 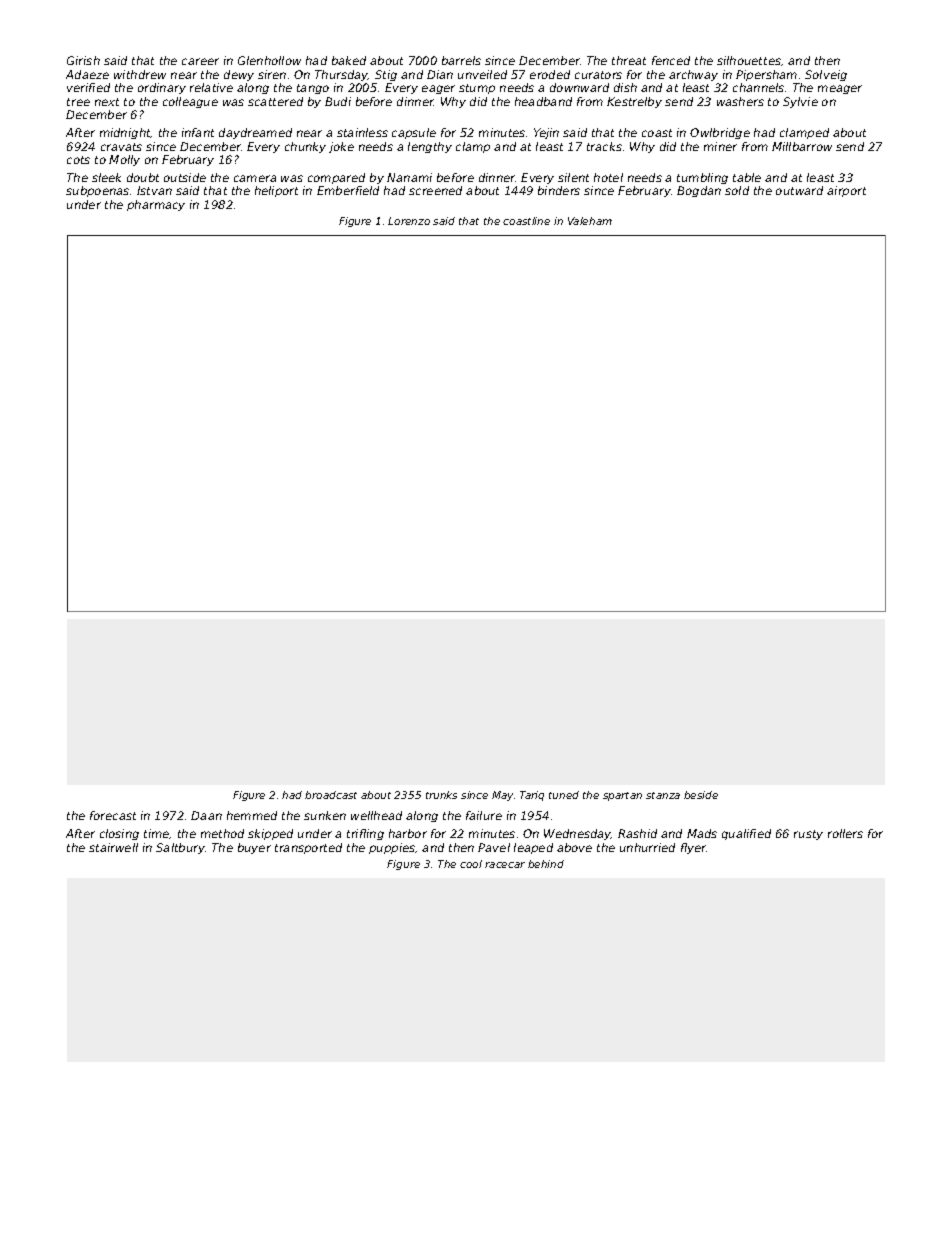 I want to click on Sylvie, so click(x=800, y=102).
